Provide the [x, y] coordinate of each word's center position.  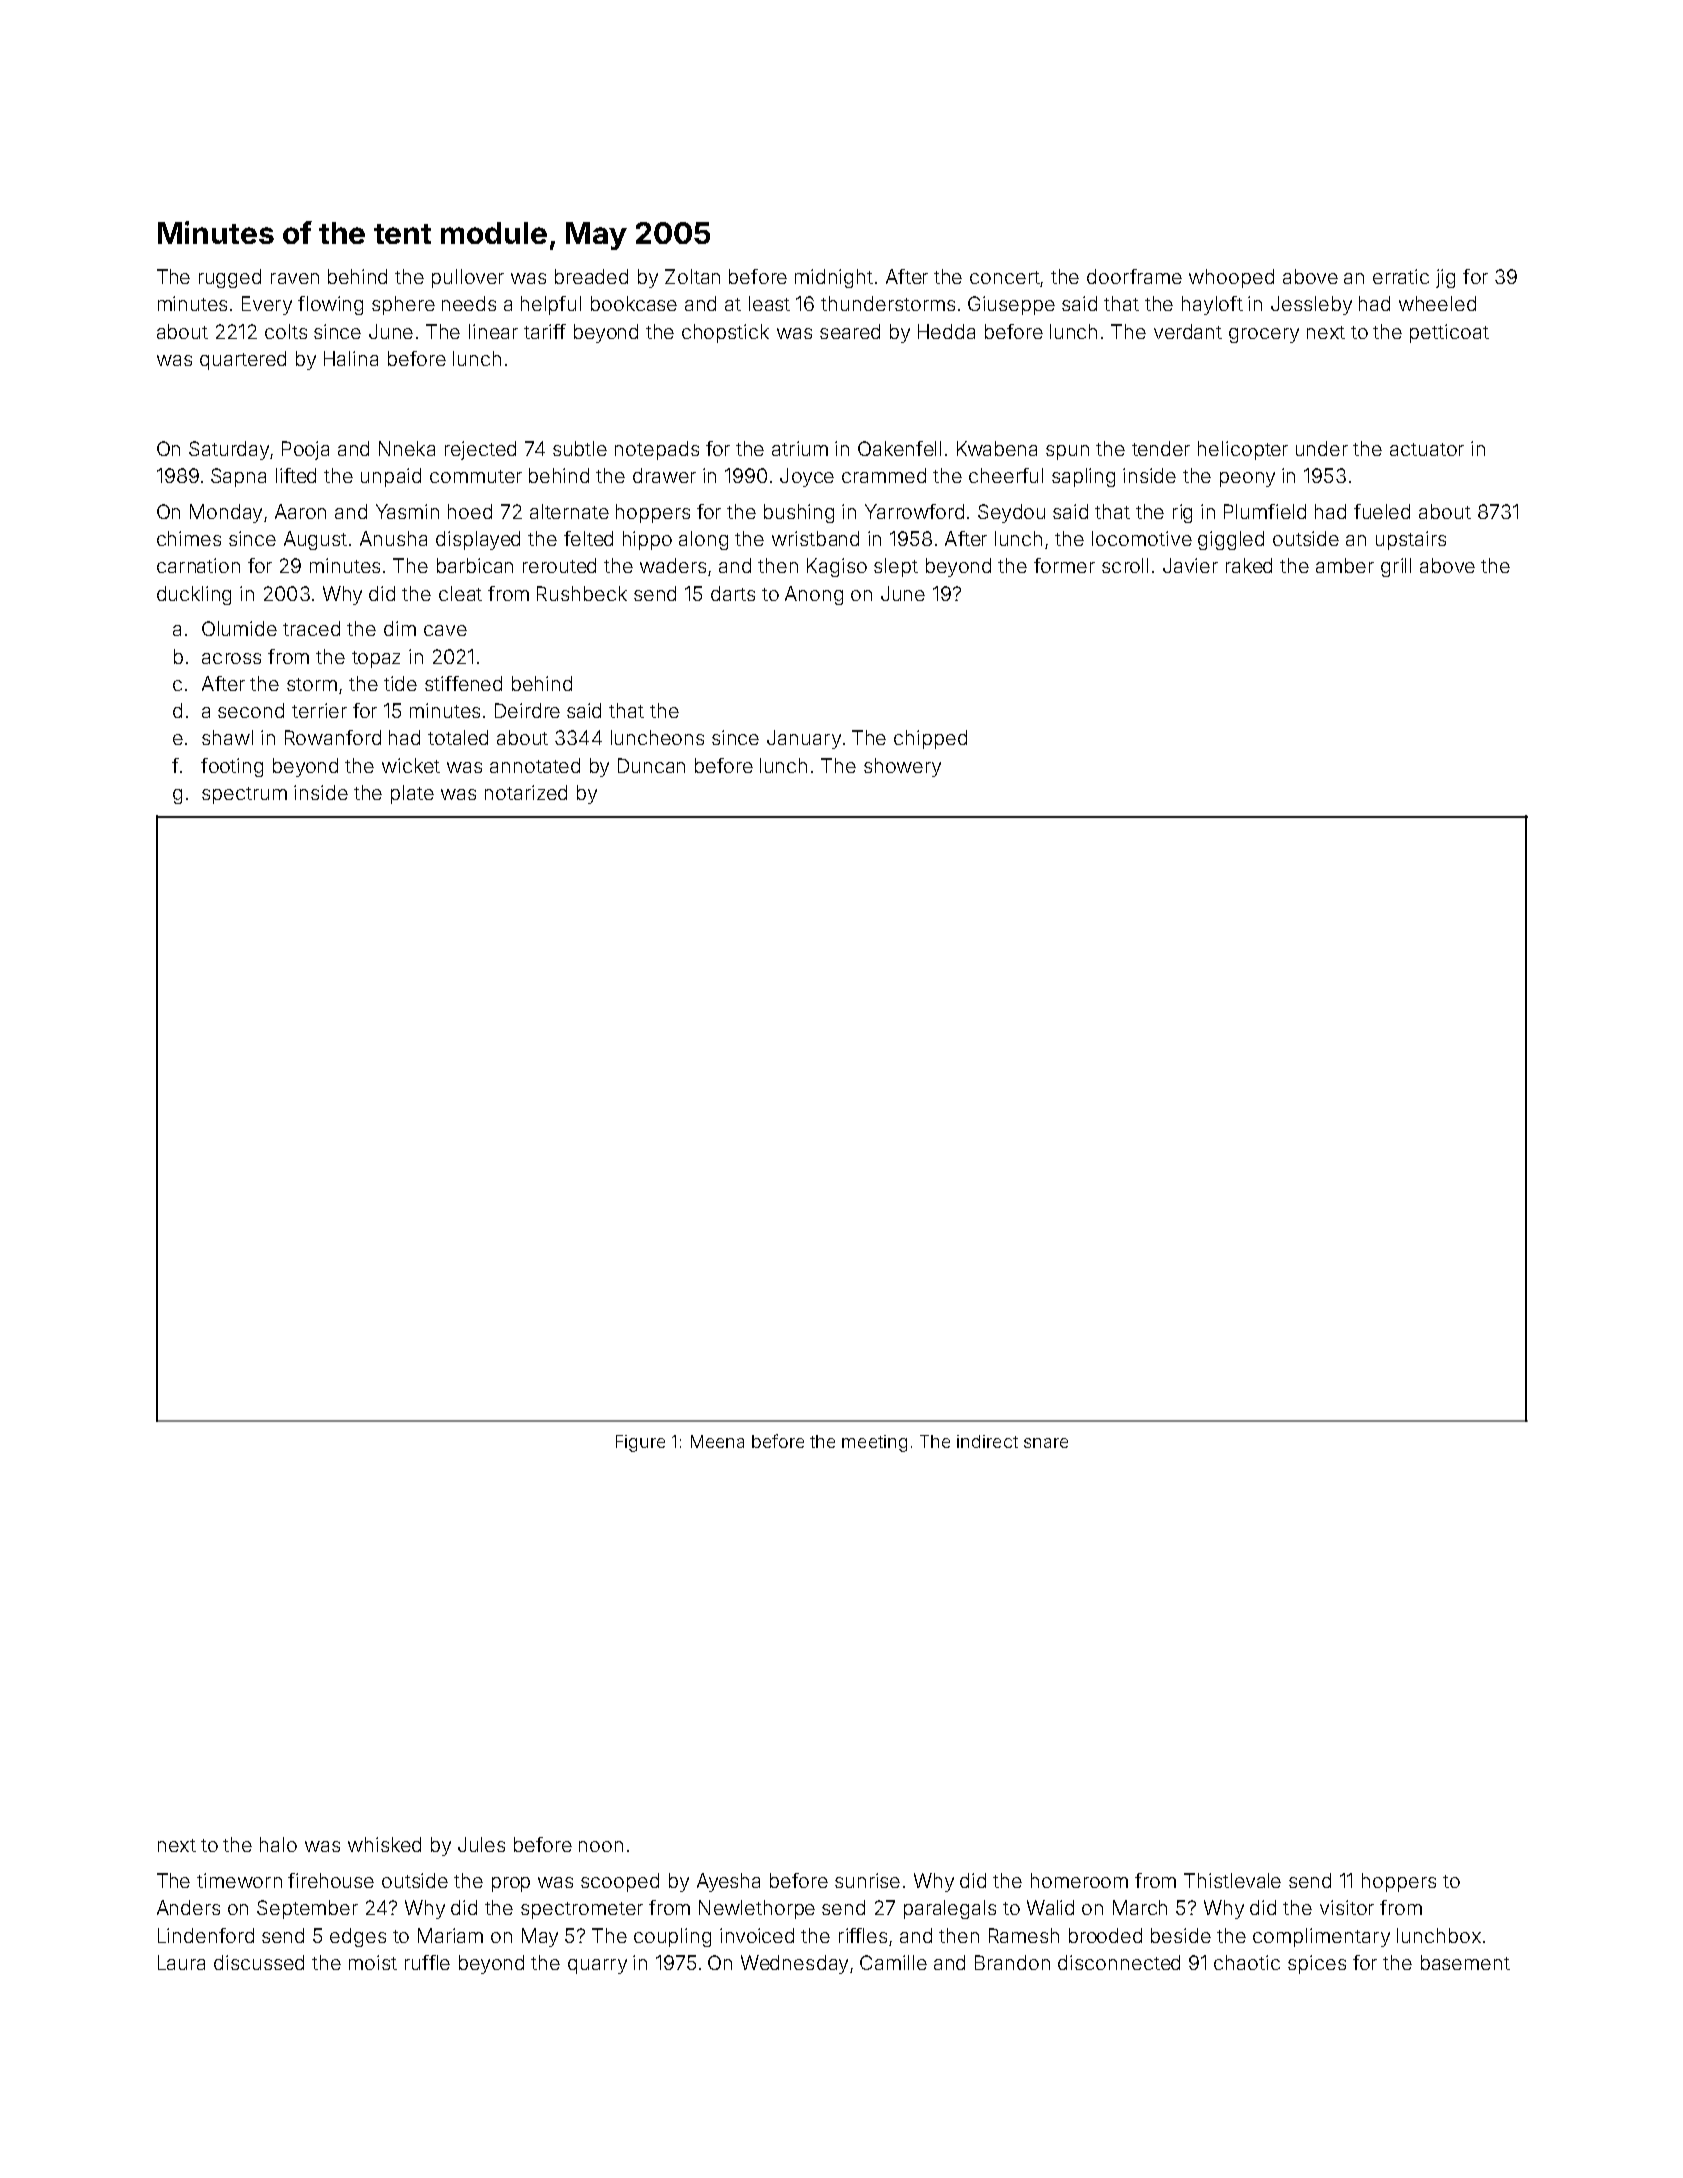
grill [1396, 567]
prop [511, 1884]
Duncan [651, 765]
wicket [411, 765]
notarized [526, 792]
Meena [717, 1441]
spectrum [244, 795]
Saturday [229, 450]
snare [1046, 1443]
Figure [640, 1443]
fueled [1382, 511]
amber [1345, 565]
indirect [987, 1441]
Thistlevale [1232, 1880]
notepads [657, 450]
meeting [874, 1443]
